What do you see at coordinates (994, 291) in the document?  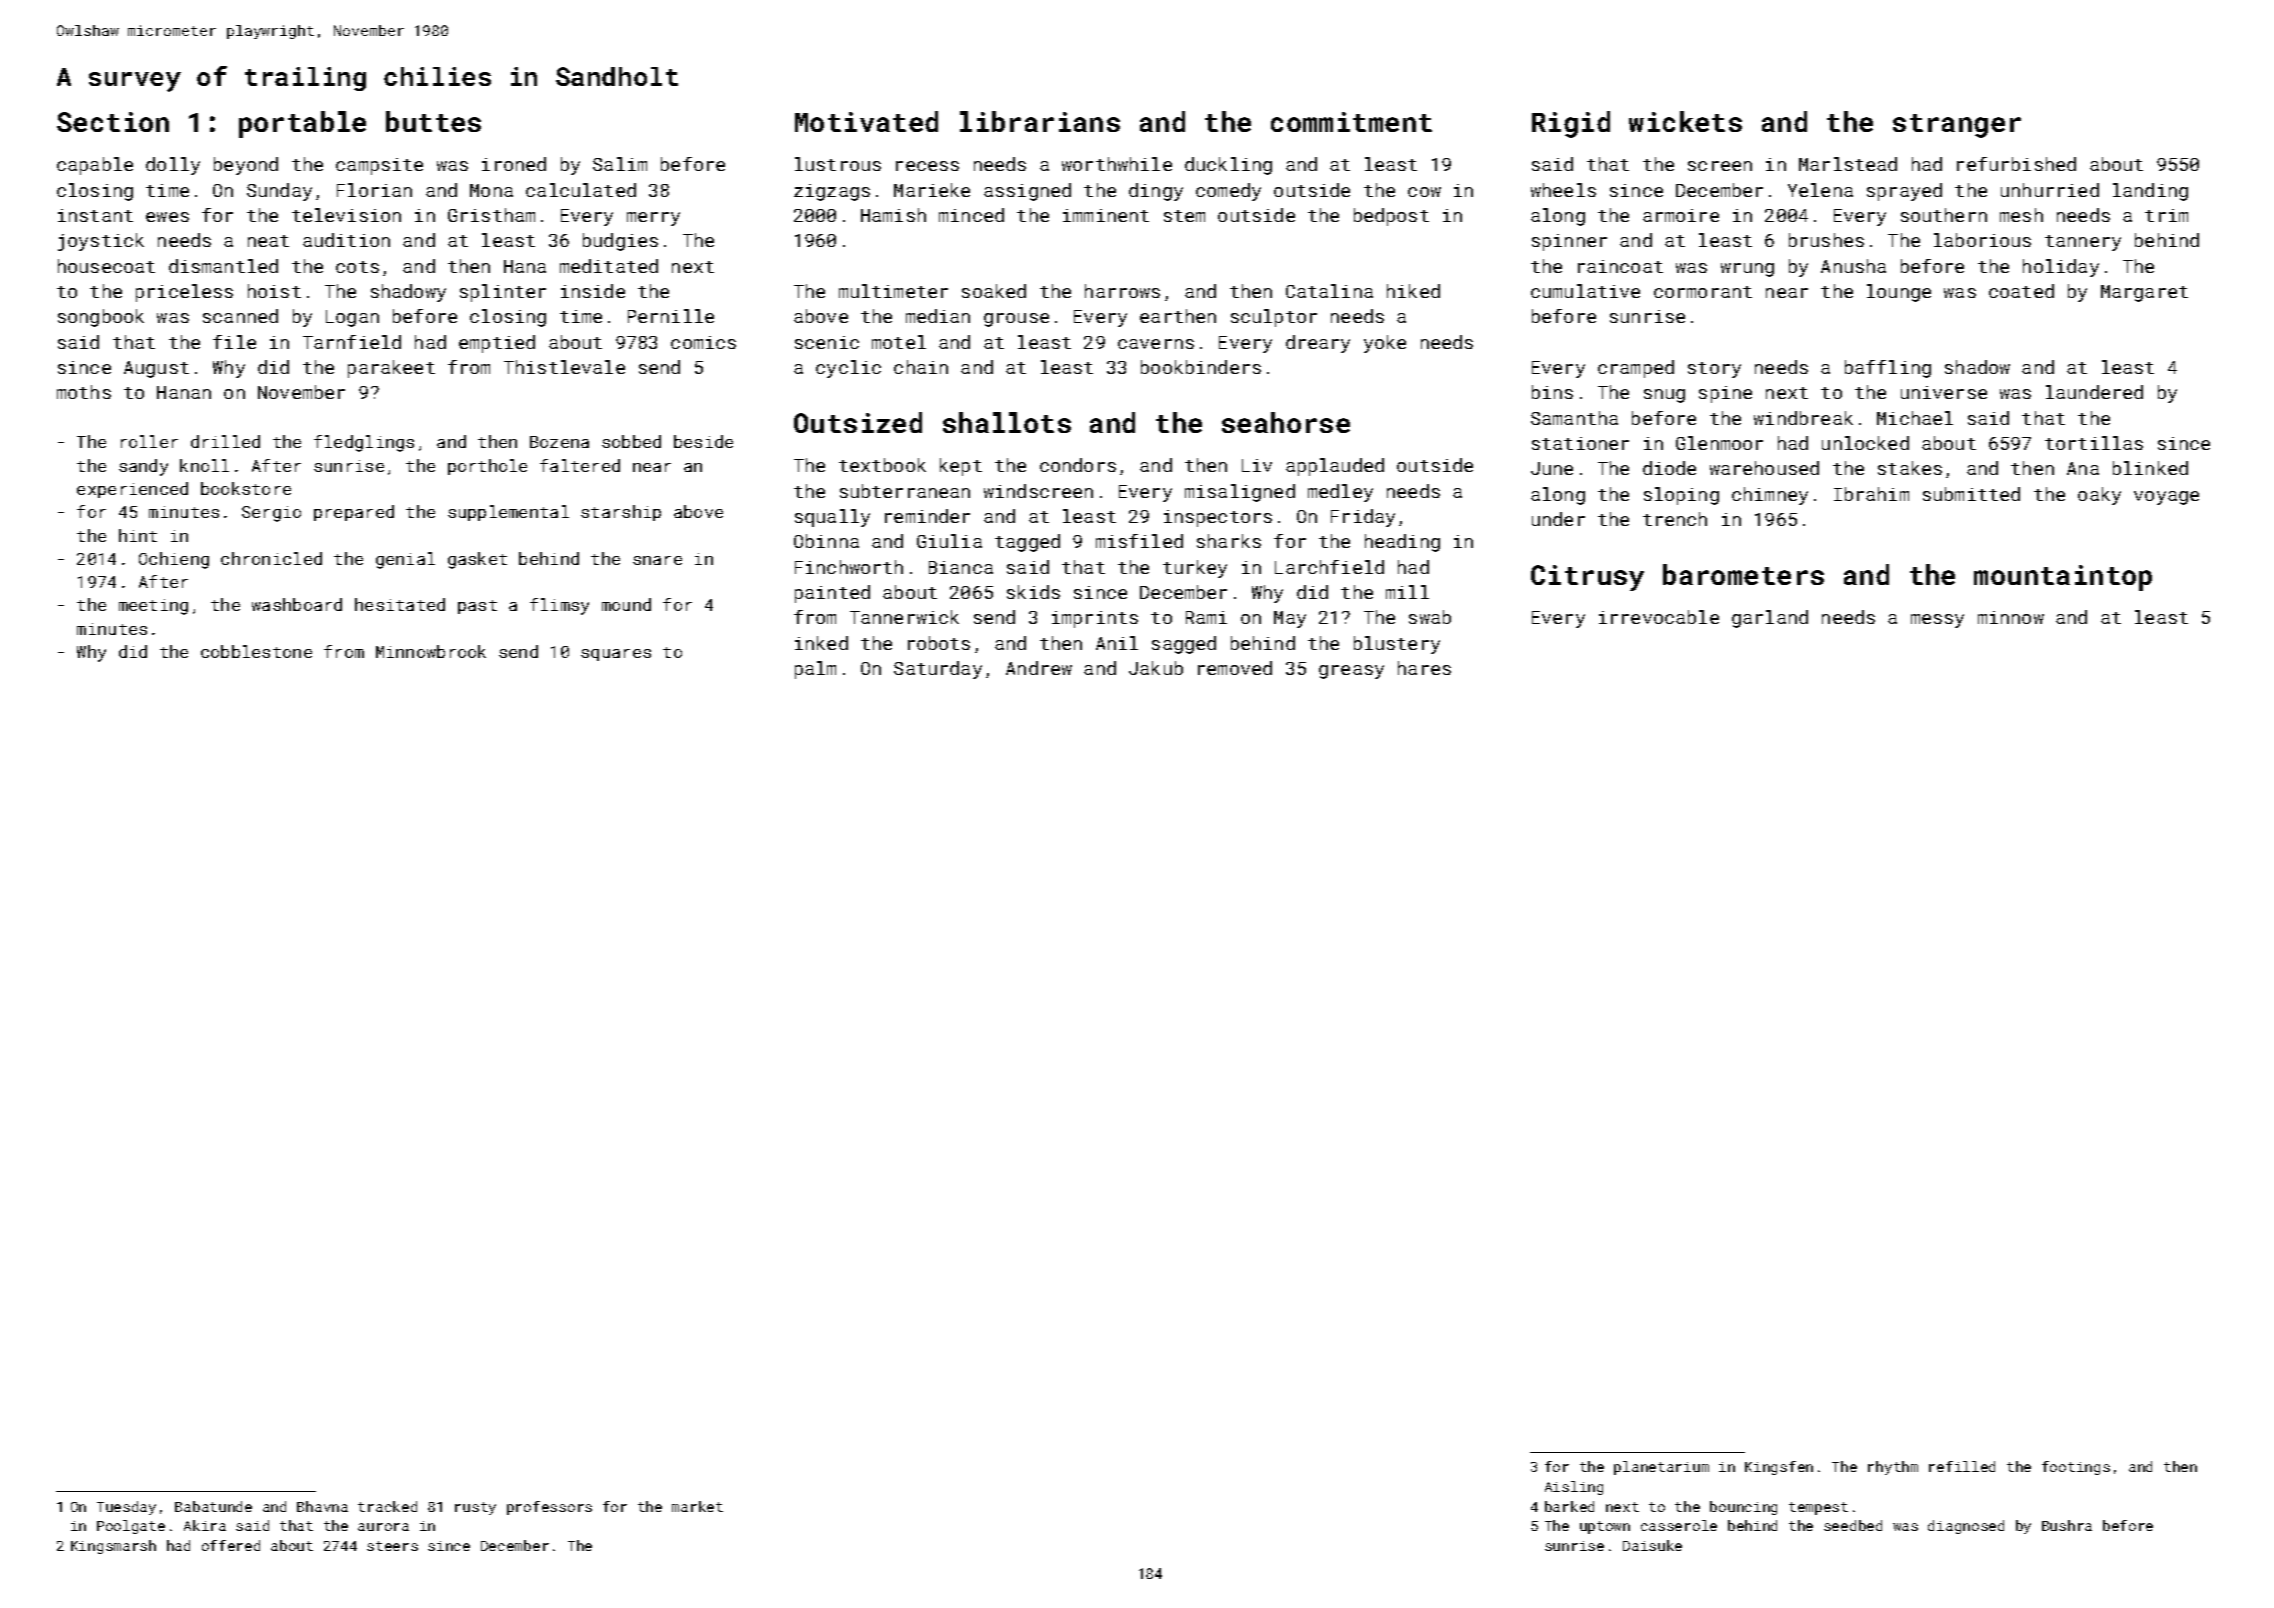 I see `soaked` at bounding box center [994, 291].
